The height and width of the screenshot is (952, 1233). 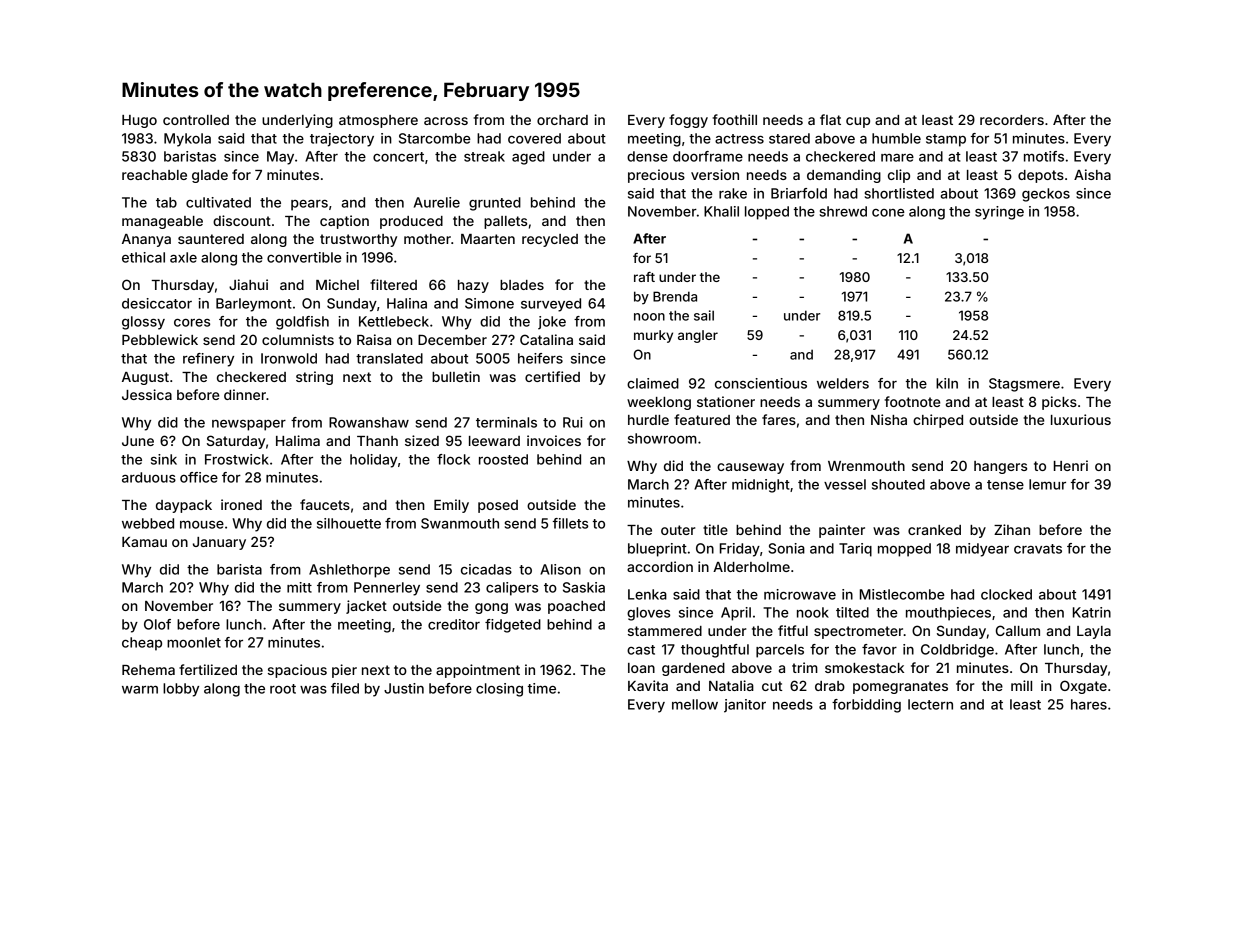 What do you see at coordinates (192, 323) in the screenshot?
I see `cores` at bounding box center [192, 323].
